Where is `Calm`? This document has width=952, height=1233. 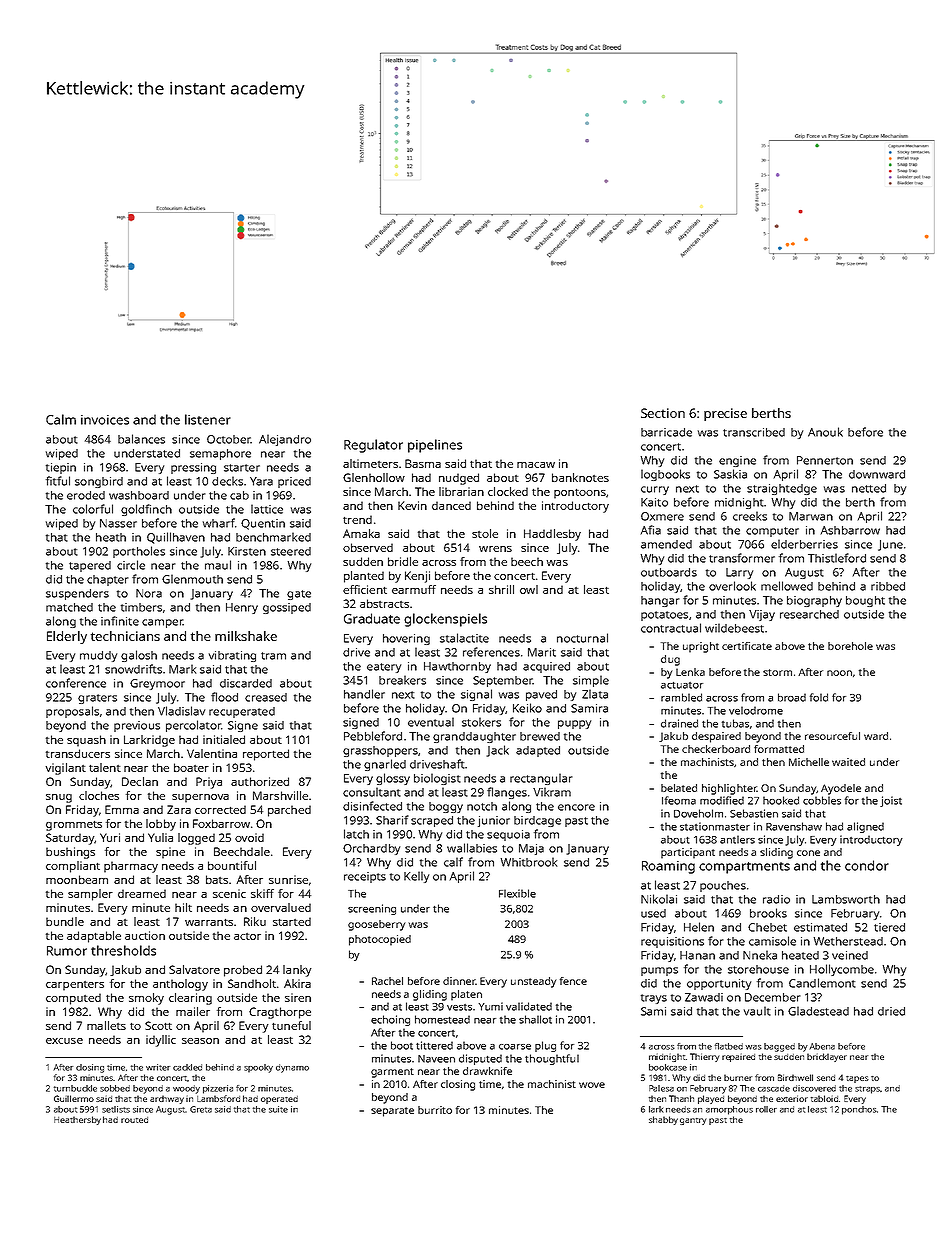
Calm is located at coordinates (61, 419).
